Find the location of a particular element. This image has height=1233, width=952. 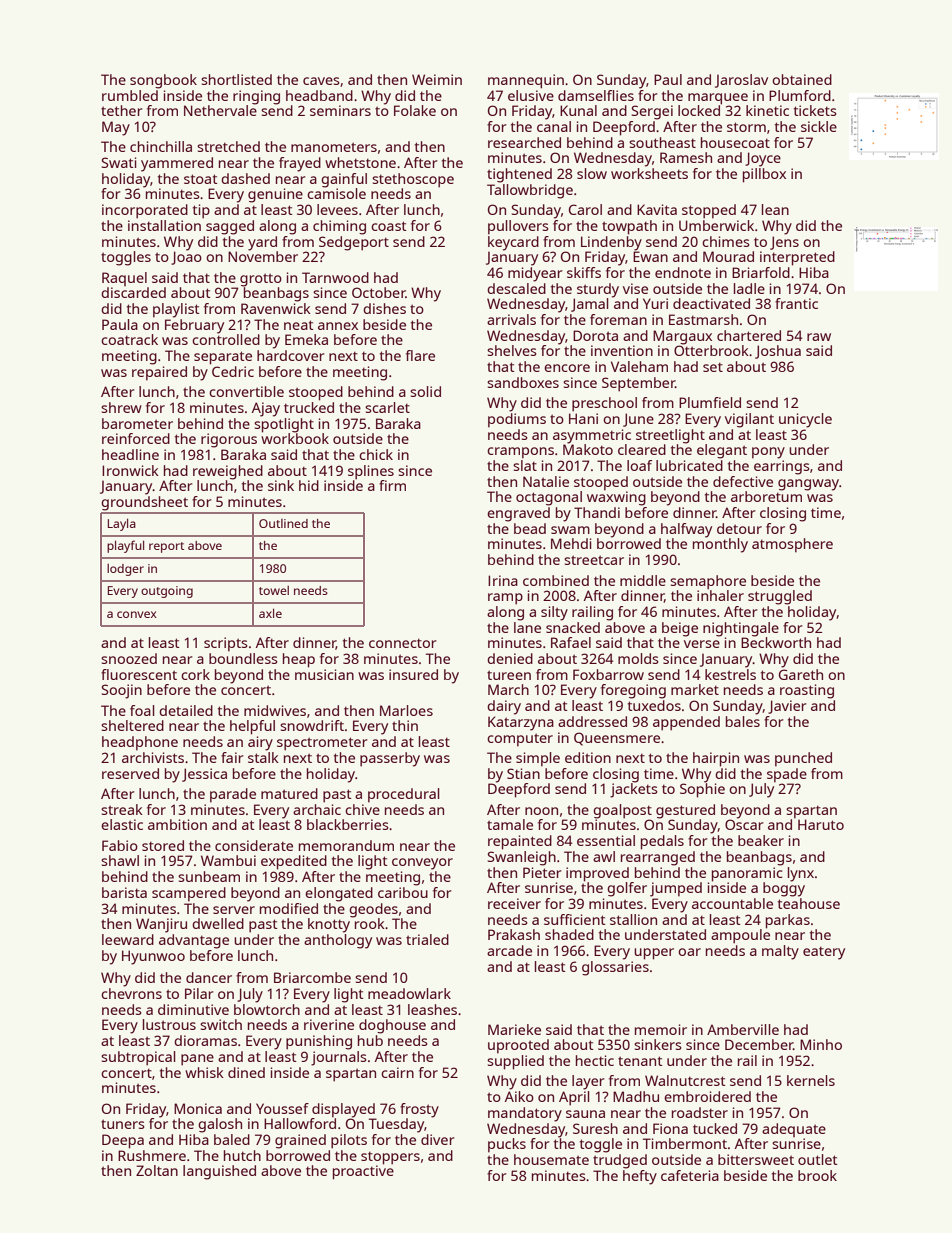

genuine is located at coordinates (275, 195).
